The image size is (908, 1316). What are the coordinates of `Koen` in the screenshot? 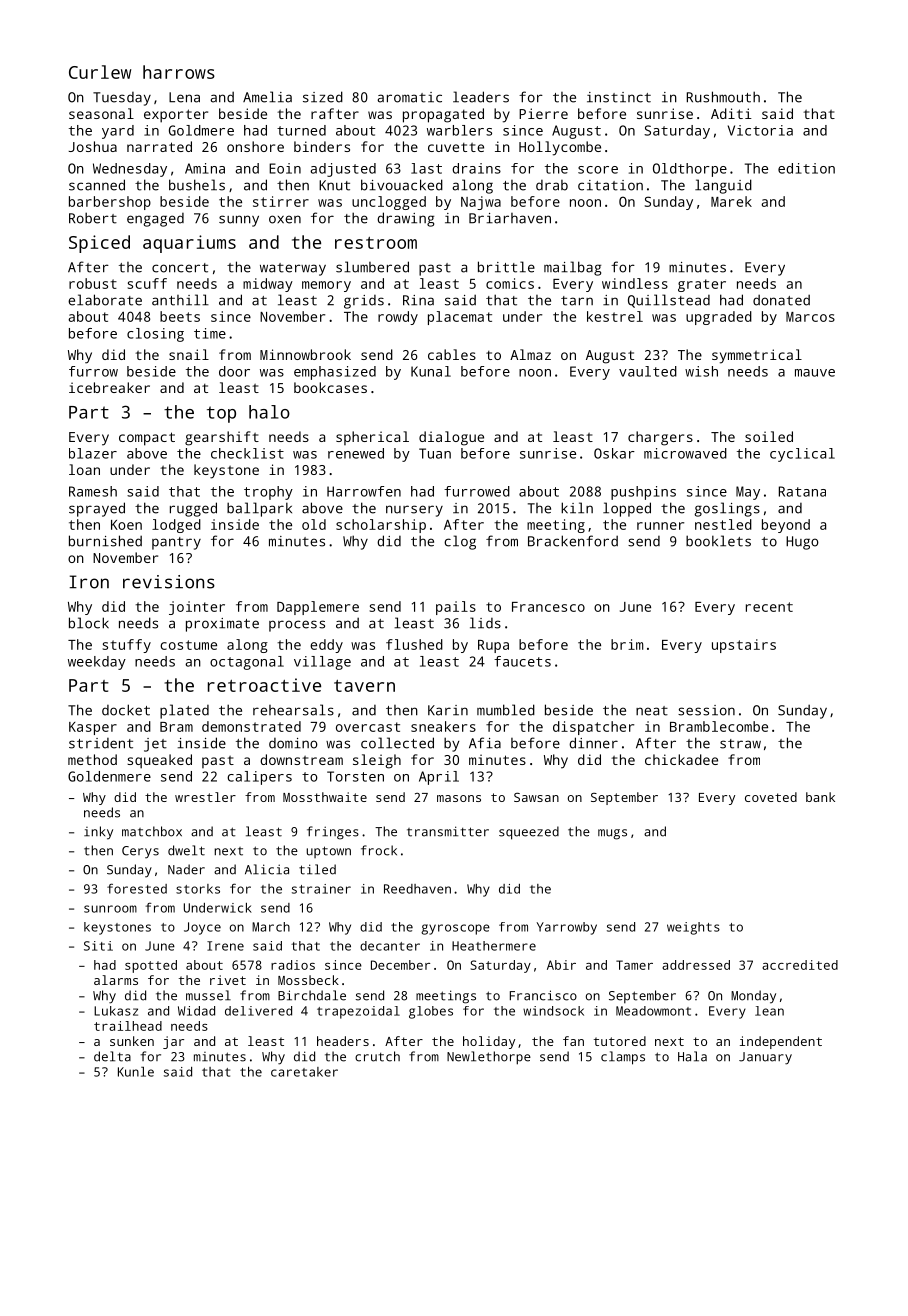 It's located at (126, 525).
